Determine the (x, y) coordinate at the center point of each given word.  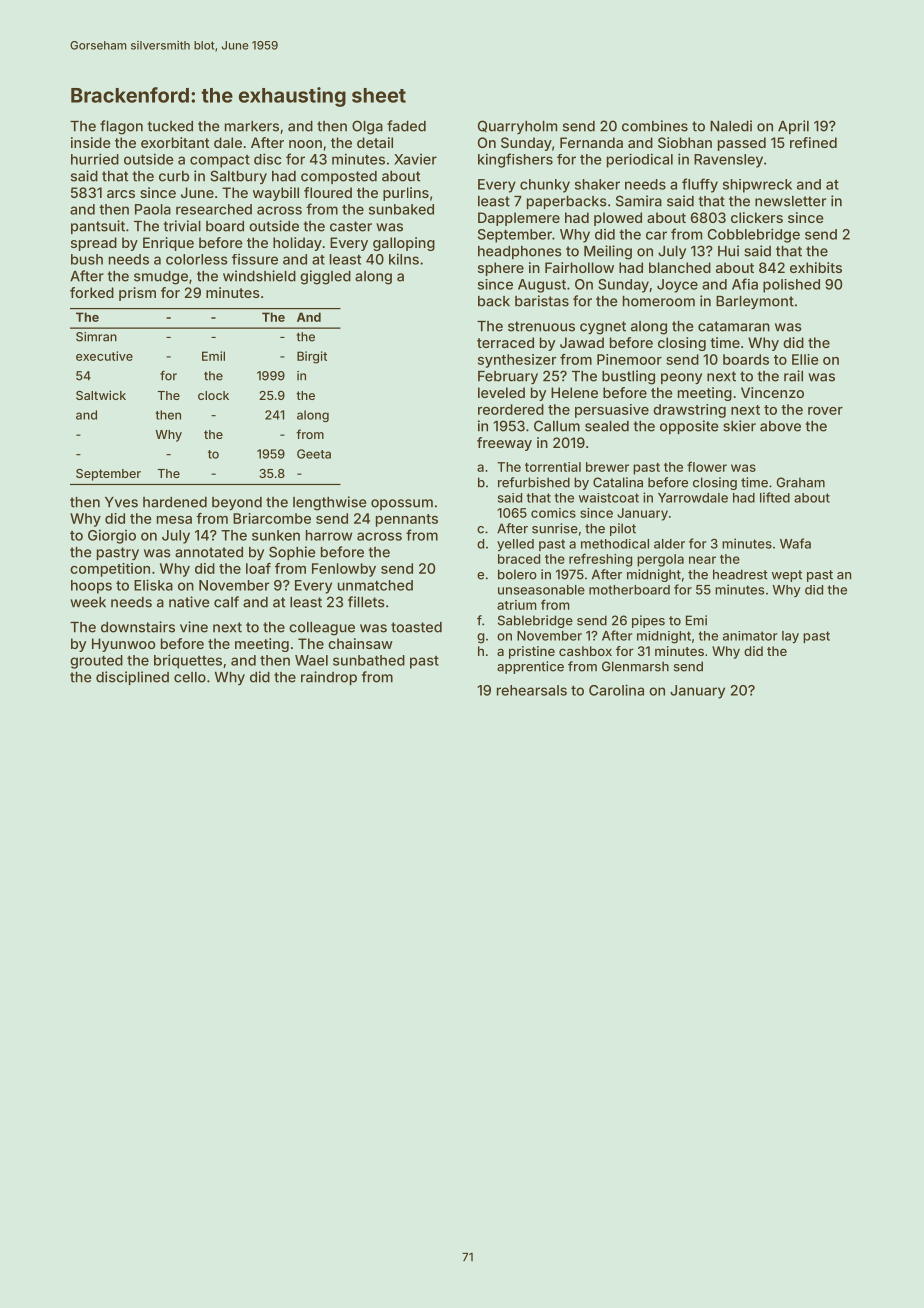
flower (707, 466)
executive (104, 356)
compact (220, 161)
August (542, 286)
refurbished (534, 482)
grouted (96, 662)
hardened (175, 502)
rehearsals (532, 690)
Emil (213, 356)
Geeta (314, 454)
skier (739, 426)
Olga (367, 127)
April (793, 127)
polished (791, 286)
